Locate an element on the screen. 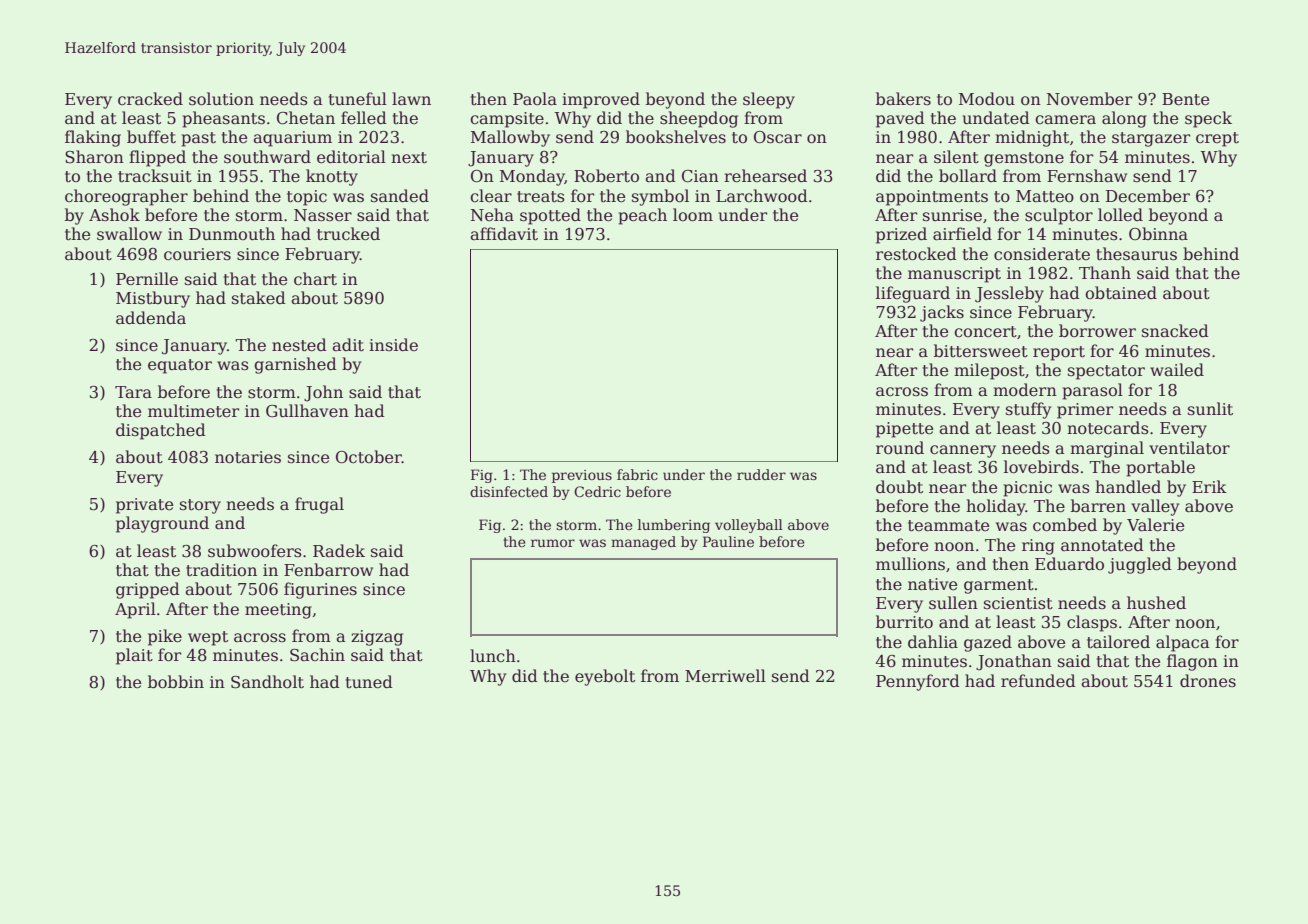 The image size is (1308, 924). November is located at coordinates (1089, 99).
